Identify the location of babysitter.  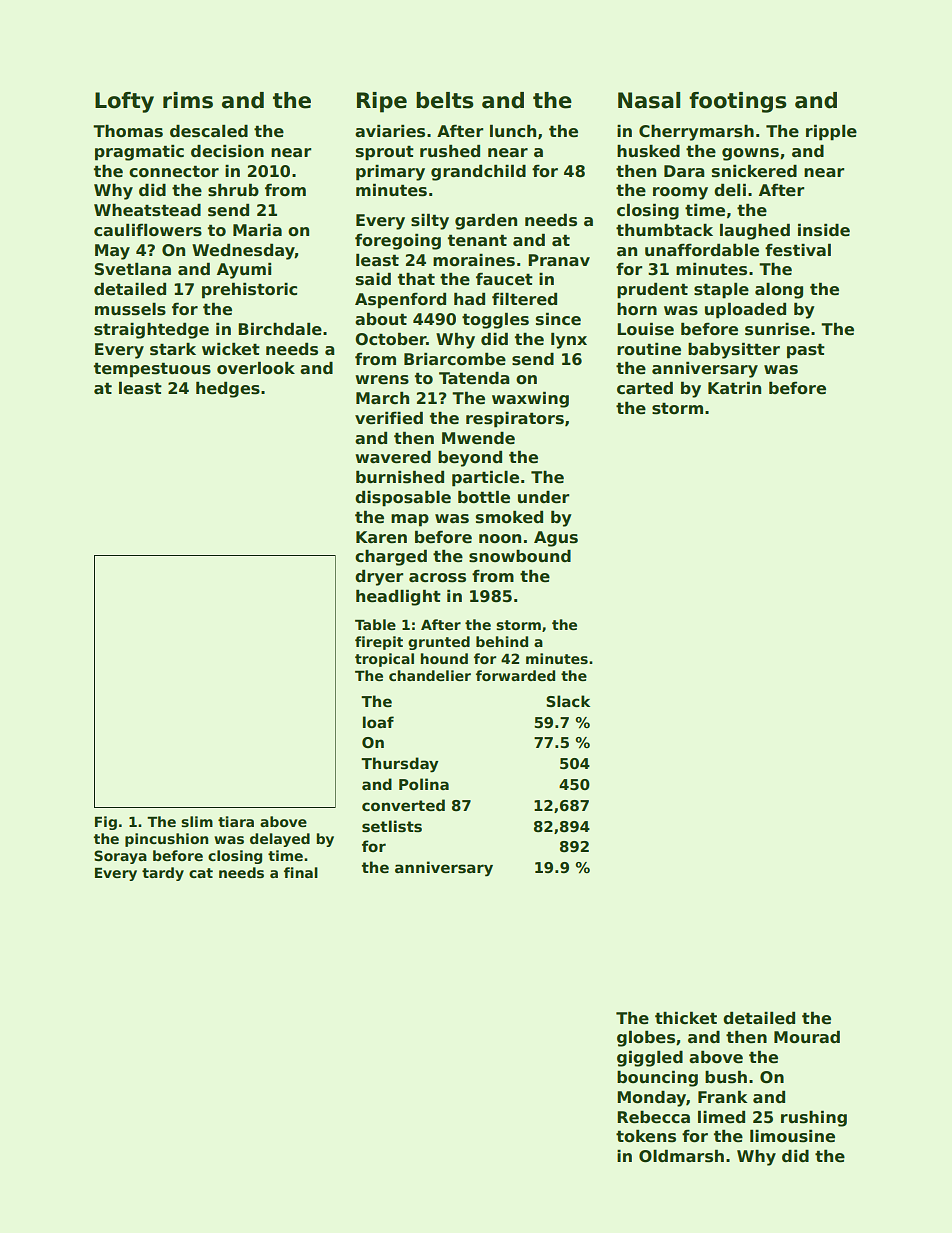
(734, 350).
